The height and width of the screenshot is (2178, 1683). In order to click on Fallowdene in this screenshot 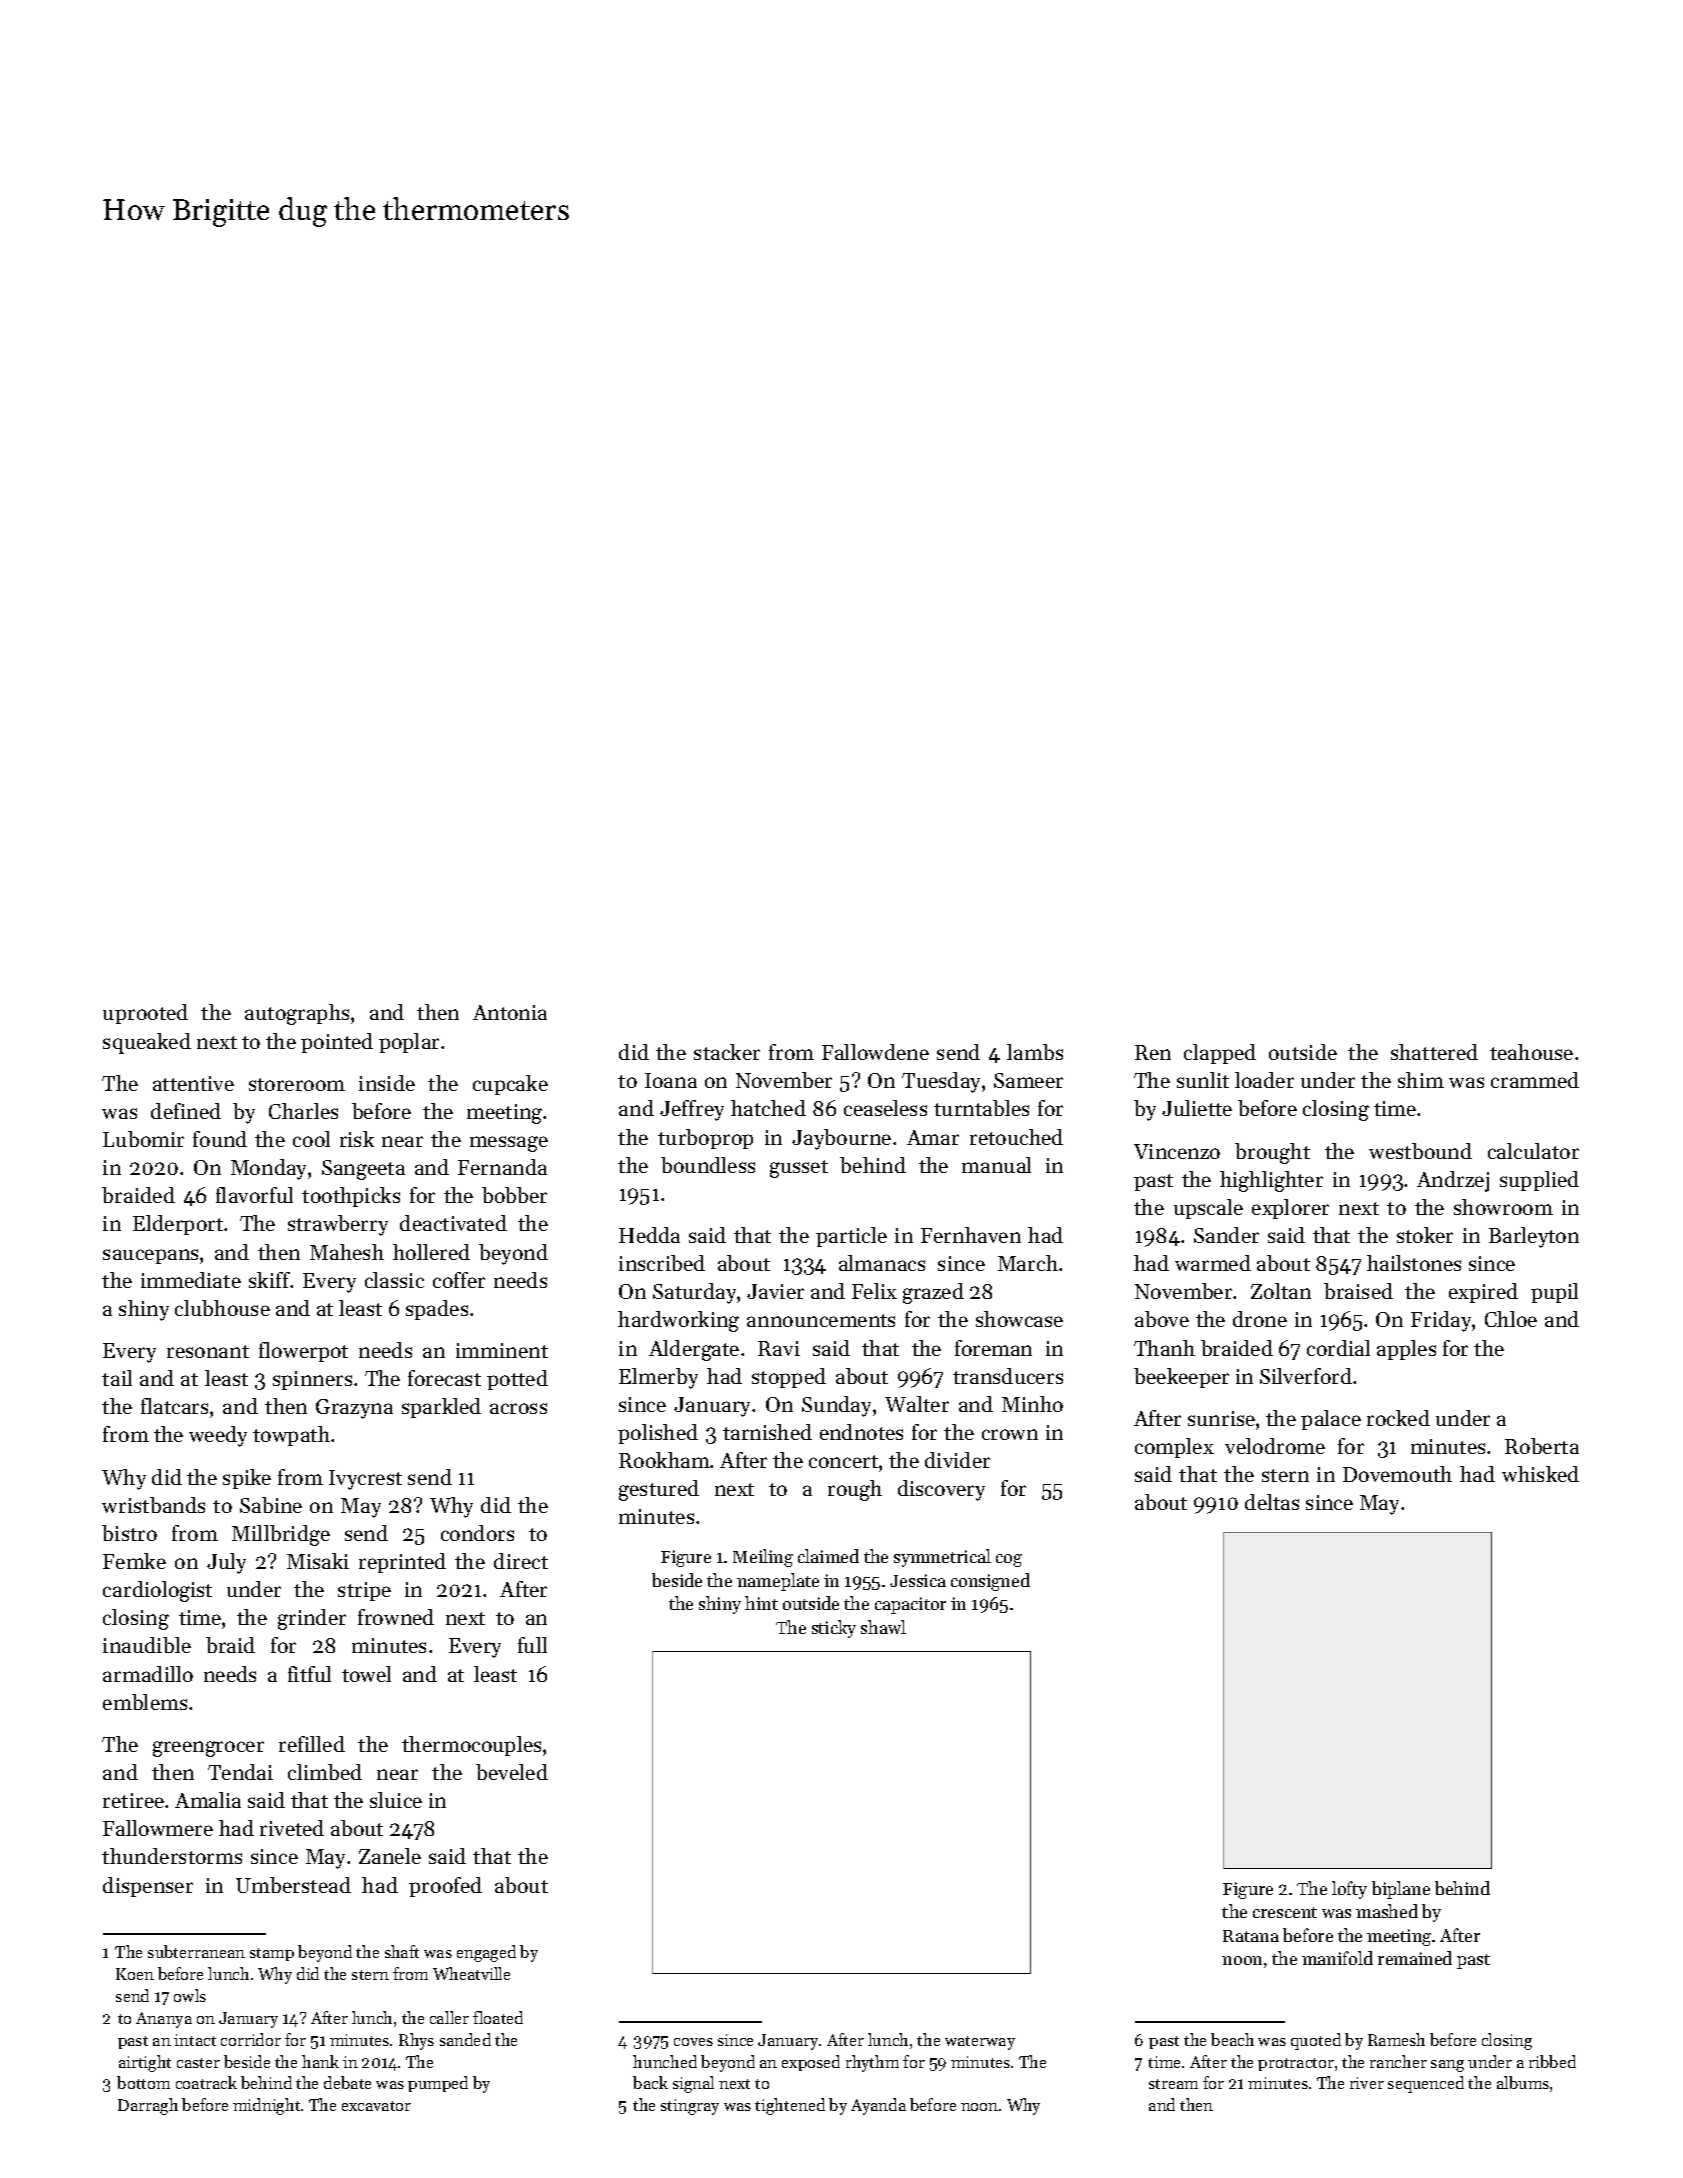, I will do `click(875, 1052)`.
